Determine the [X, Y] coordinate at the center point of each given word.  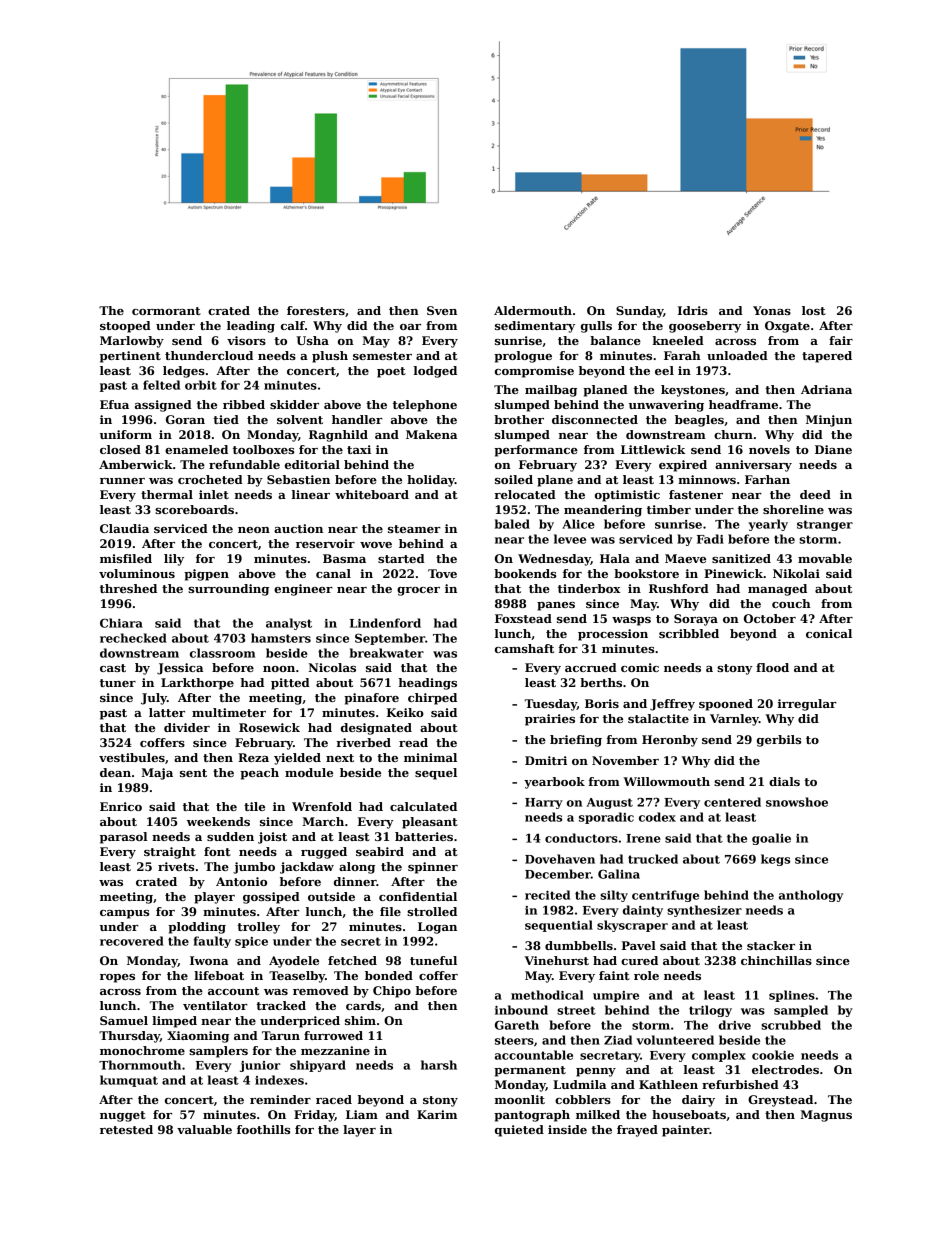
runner [122, 481]
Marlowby [132, 342]
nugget [123, 1116]
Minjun [829, 421]
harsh [439, 1065]
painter [685, 1131]
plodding [197, 928]
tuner [118, 683]
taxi [359, 449]
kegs [775, 860]
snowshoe [797, 802]
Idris [693, 310]
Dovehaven [560, 859]
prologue [523, 357]
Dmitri [546, 760]
